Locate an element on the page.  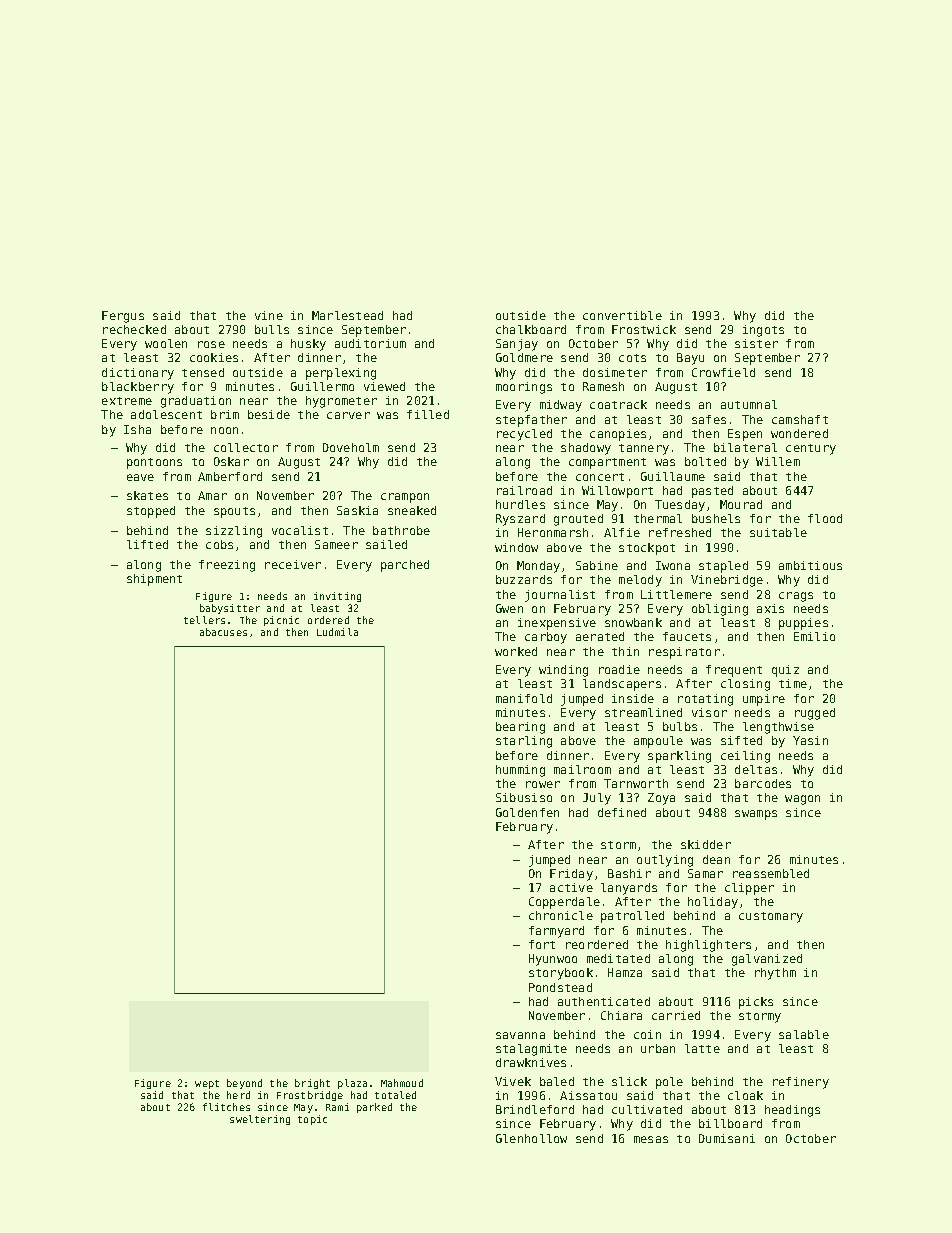
headings is located at coordinates (792, 1111).
